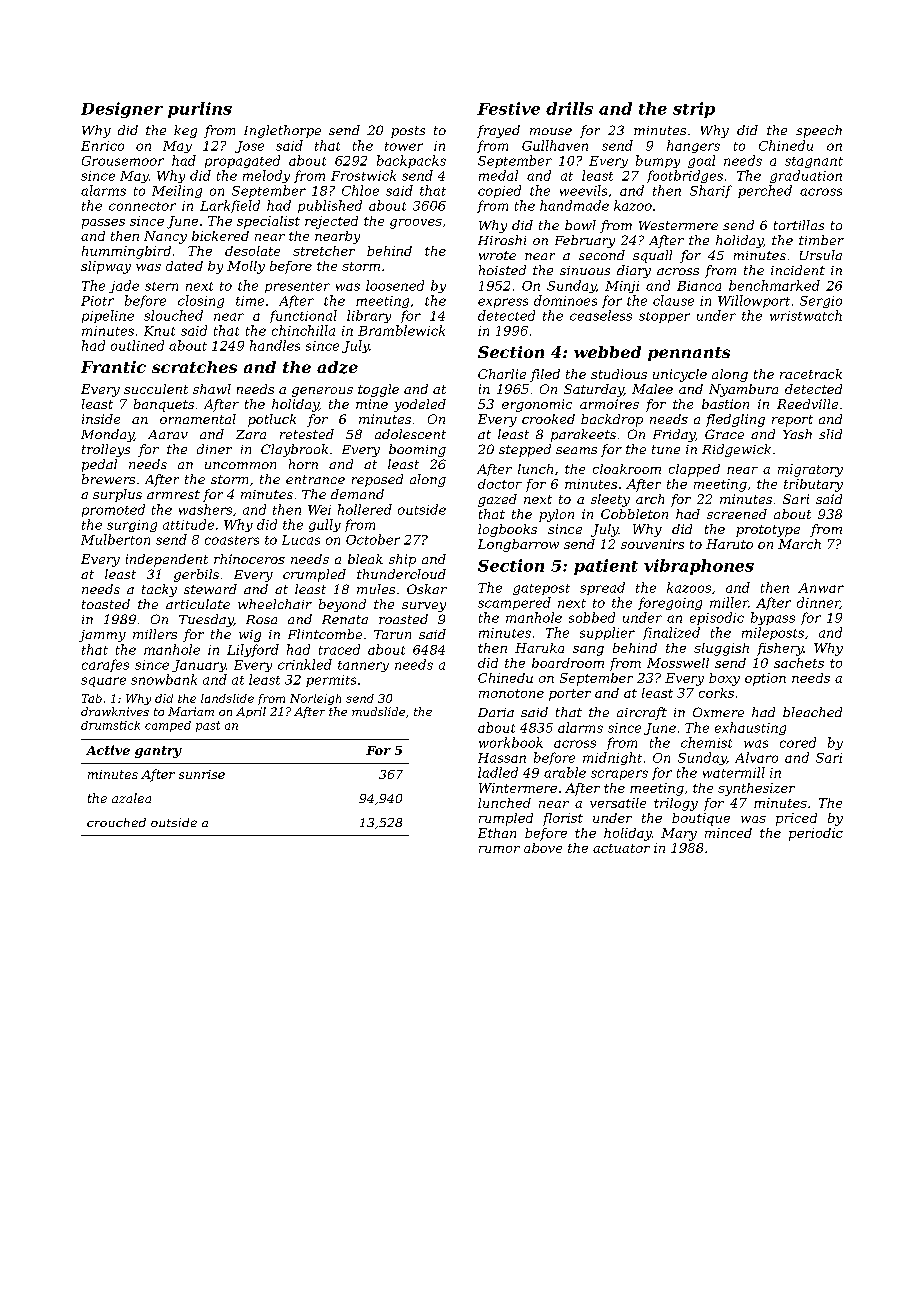 The width and height of the document is (924, 1308). What do you see at coordinates (737, 514) in the document?
I see `screened` at bounding box center [737, 514].
